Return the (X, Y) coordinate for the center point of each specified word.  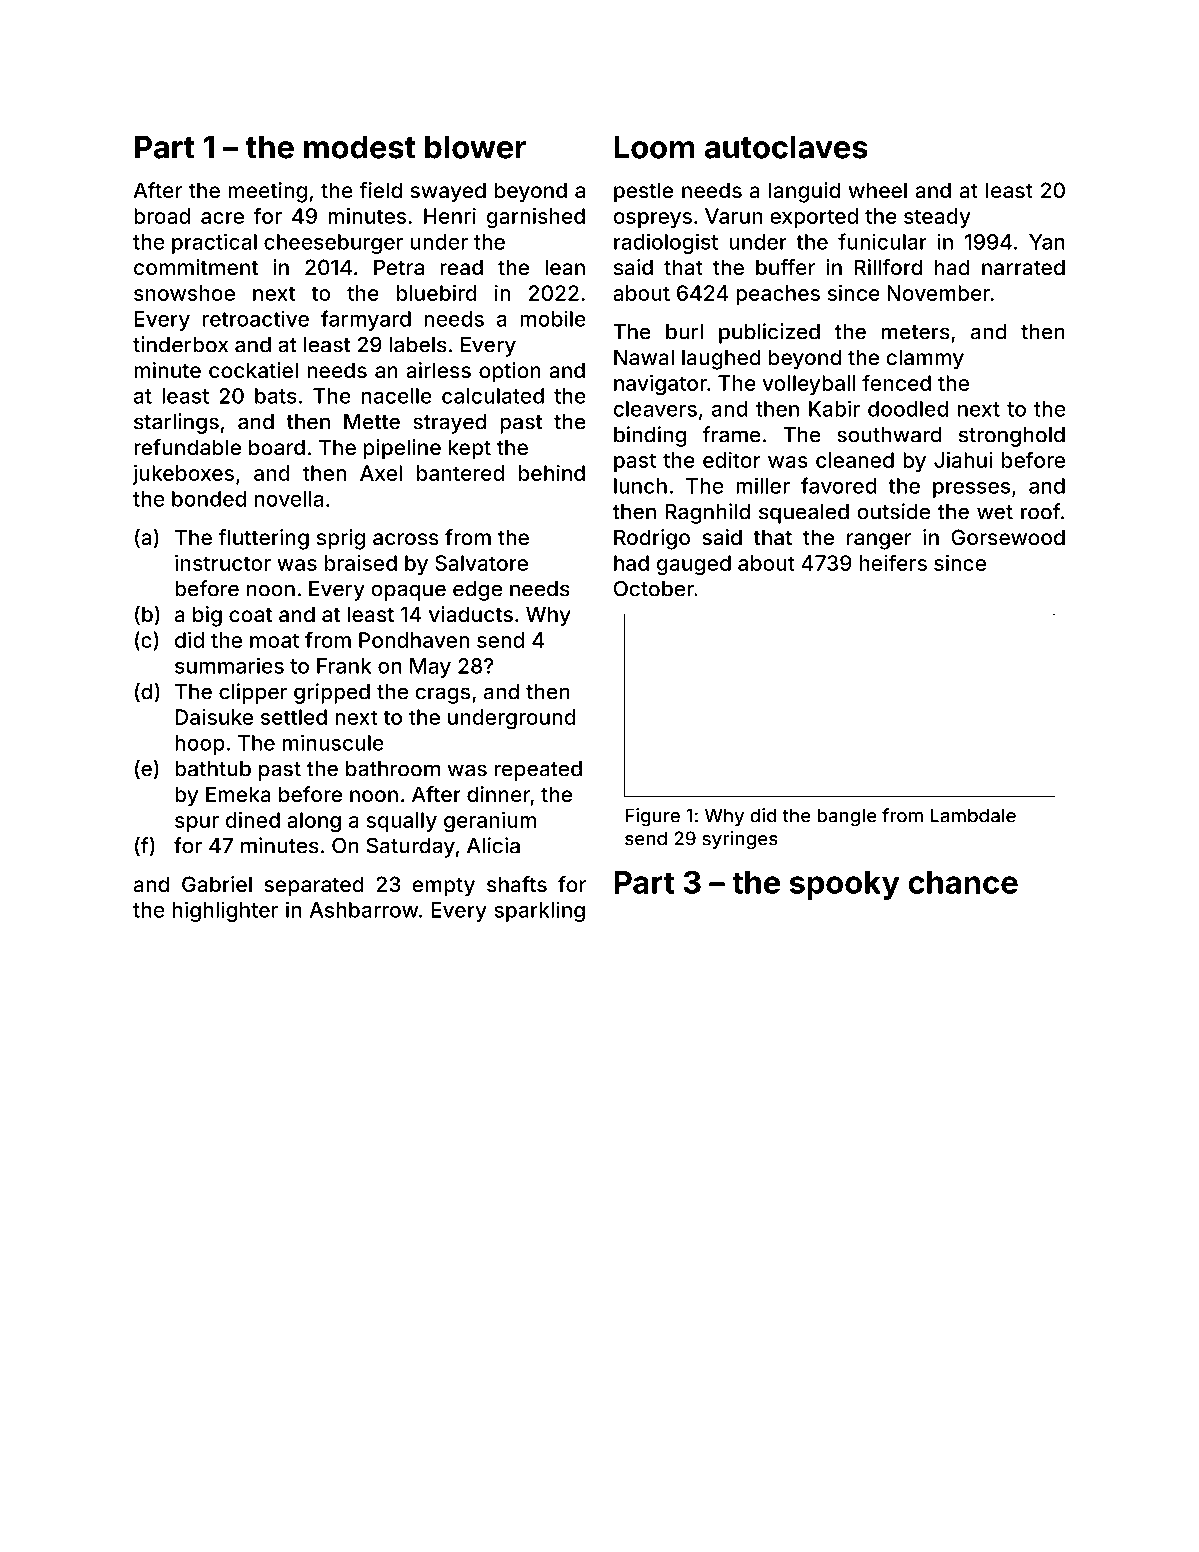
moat (274, 640)
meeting (267, 192)
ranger (879, 541)
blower (475, 147)
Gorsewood (1008, 537)
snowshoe (184, 293)
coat (250, 615)
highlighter (225, 911)
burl (684, 332)
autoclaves (786, 147)
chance (963, 882)
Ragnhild (707, 513)
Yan (1047, 242)
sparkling (540, 911)
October (654, 588)
